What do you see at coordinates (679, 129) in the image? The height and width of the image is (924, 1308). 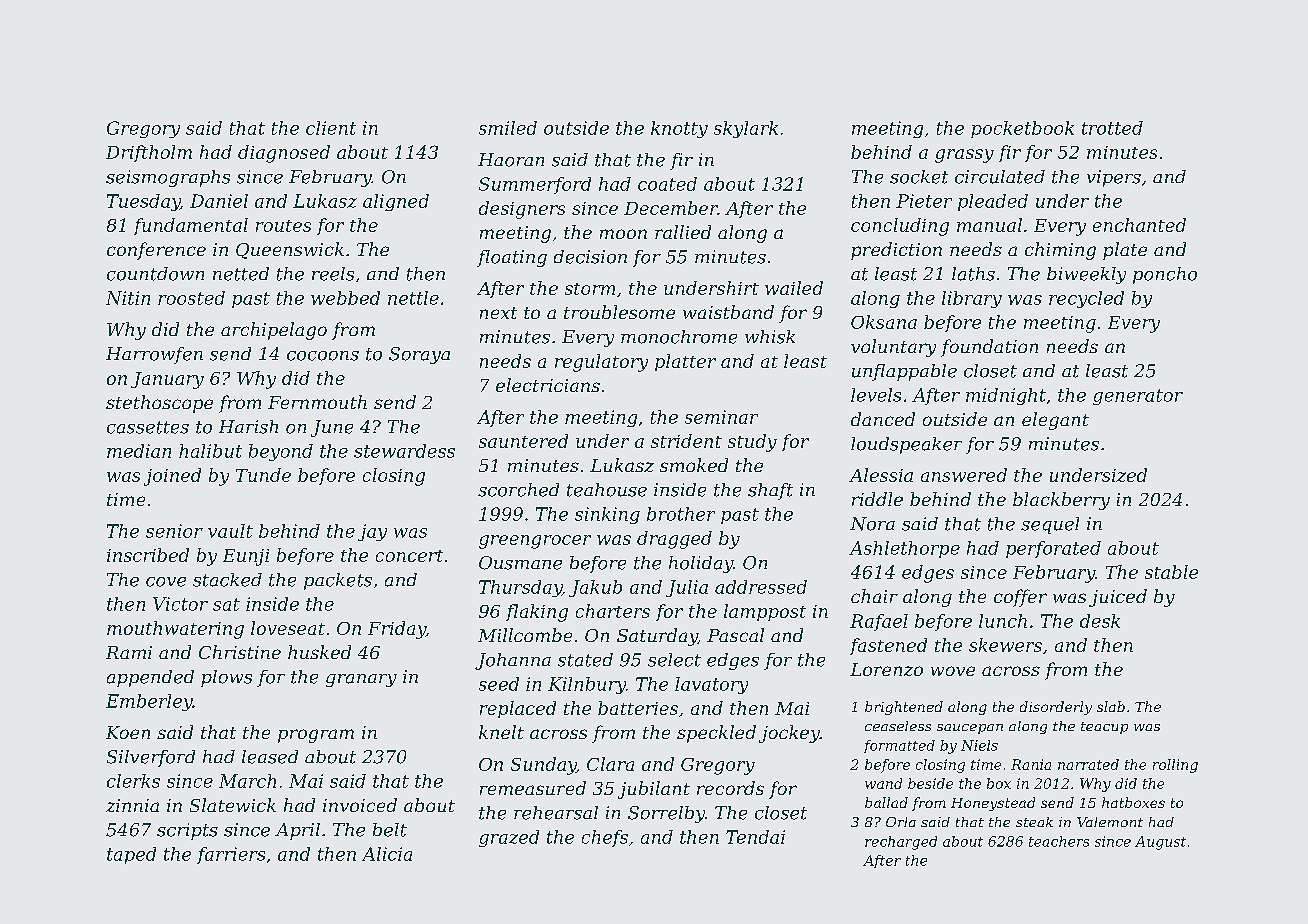 I see `knotty` at bounding box center [679, 129].
